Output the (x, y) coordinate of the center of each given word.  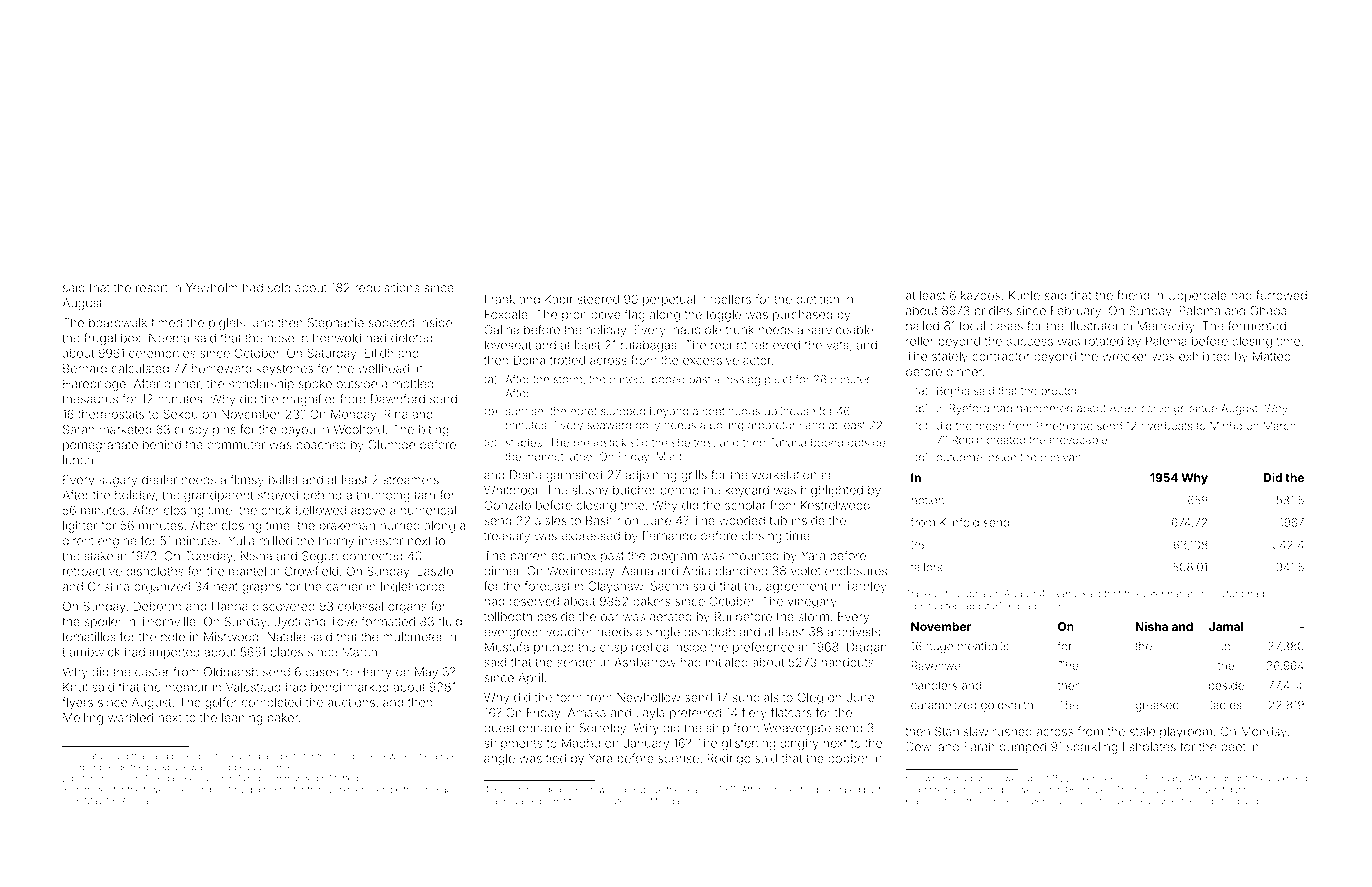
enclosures (856, 571)
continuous (731, 411)
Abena (135, 801)
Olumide (391, 445)
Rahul (1066, 594)
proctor (1059, 392)
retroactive (92, 571)
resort (152, 288)
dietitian (817, 299)
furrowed (1281, 295)
